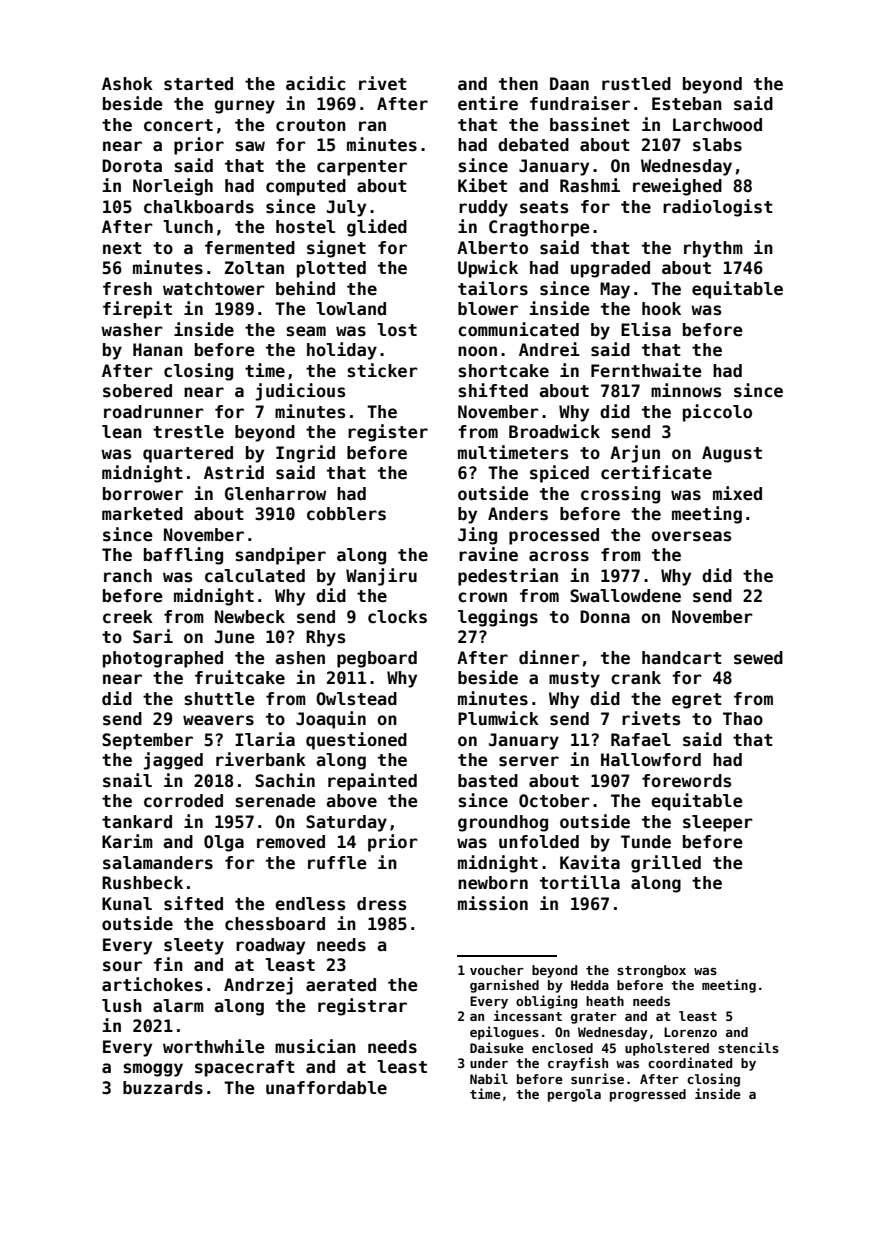  Describe the element at coordinates (489, 1078) in the document. I see `Nabil` at that location.
